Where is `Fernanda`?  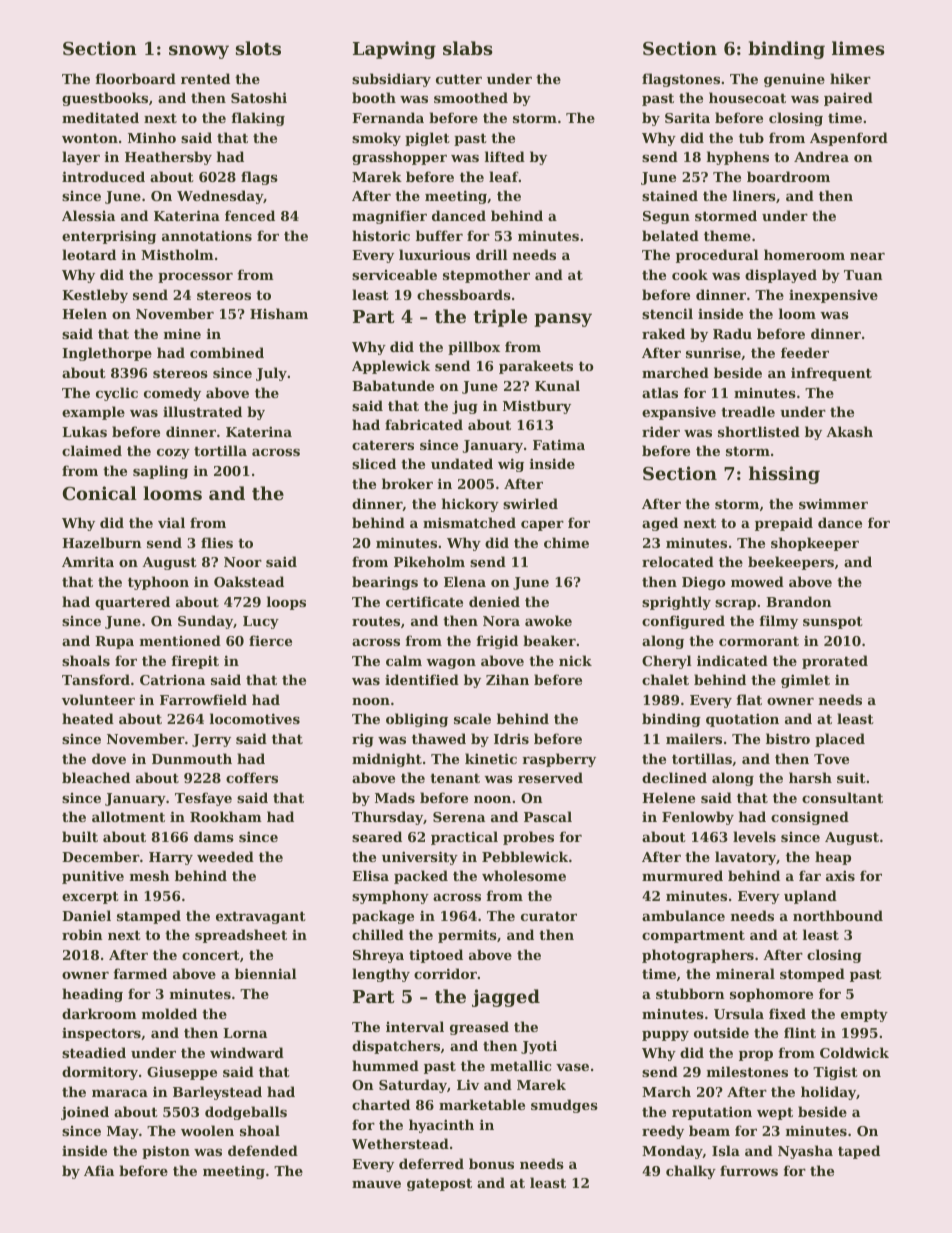
Fernanda is located at coordinates (388, 117).
